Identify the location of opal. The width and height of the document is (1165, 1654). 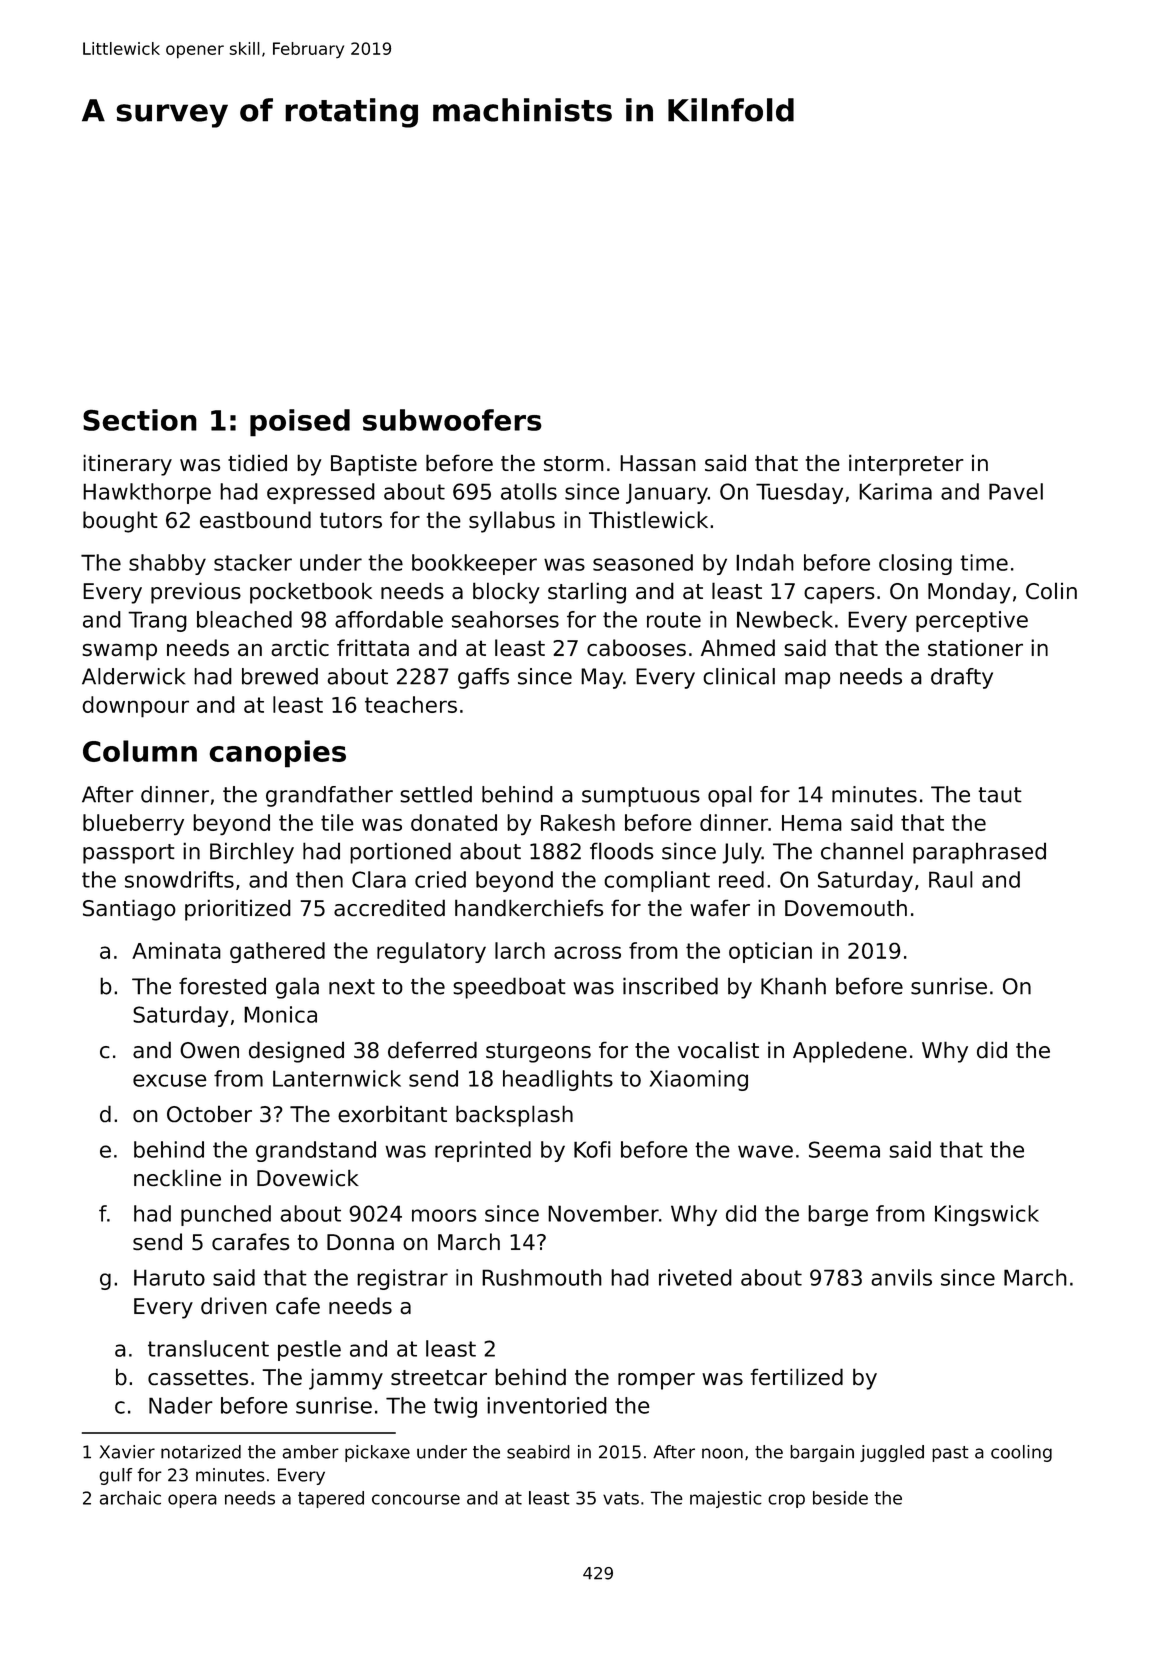
(730, 796).
